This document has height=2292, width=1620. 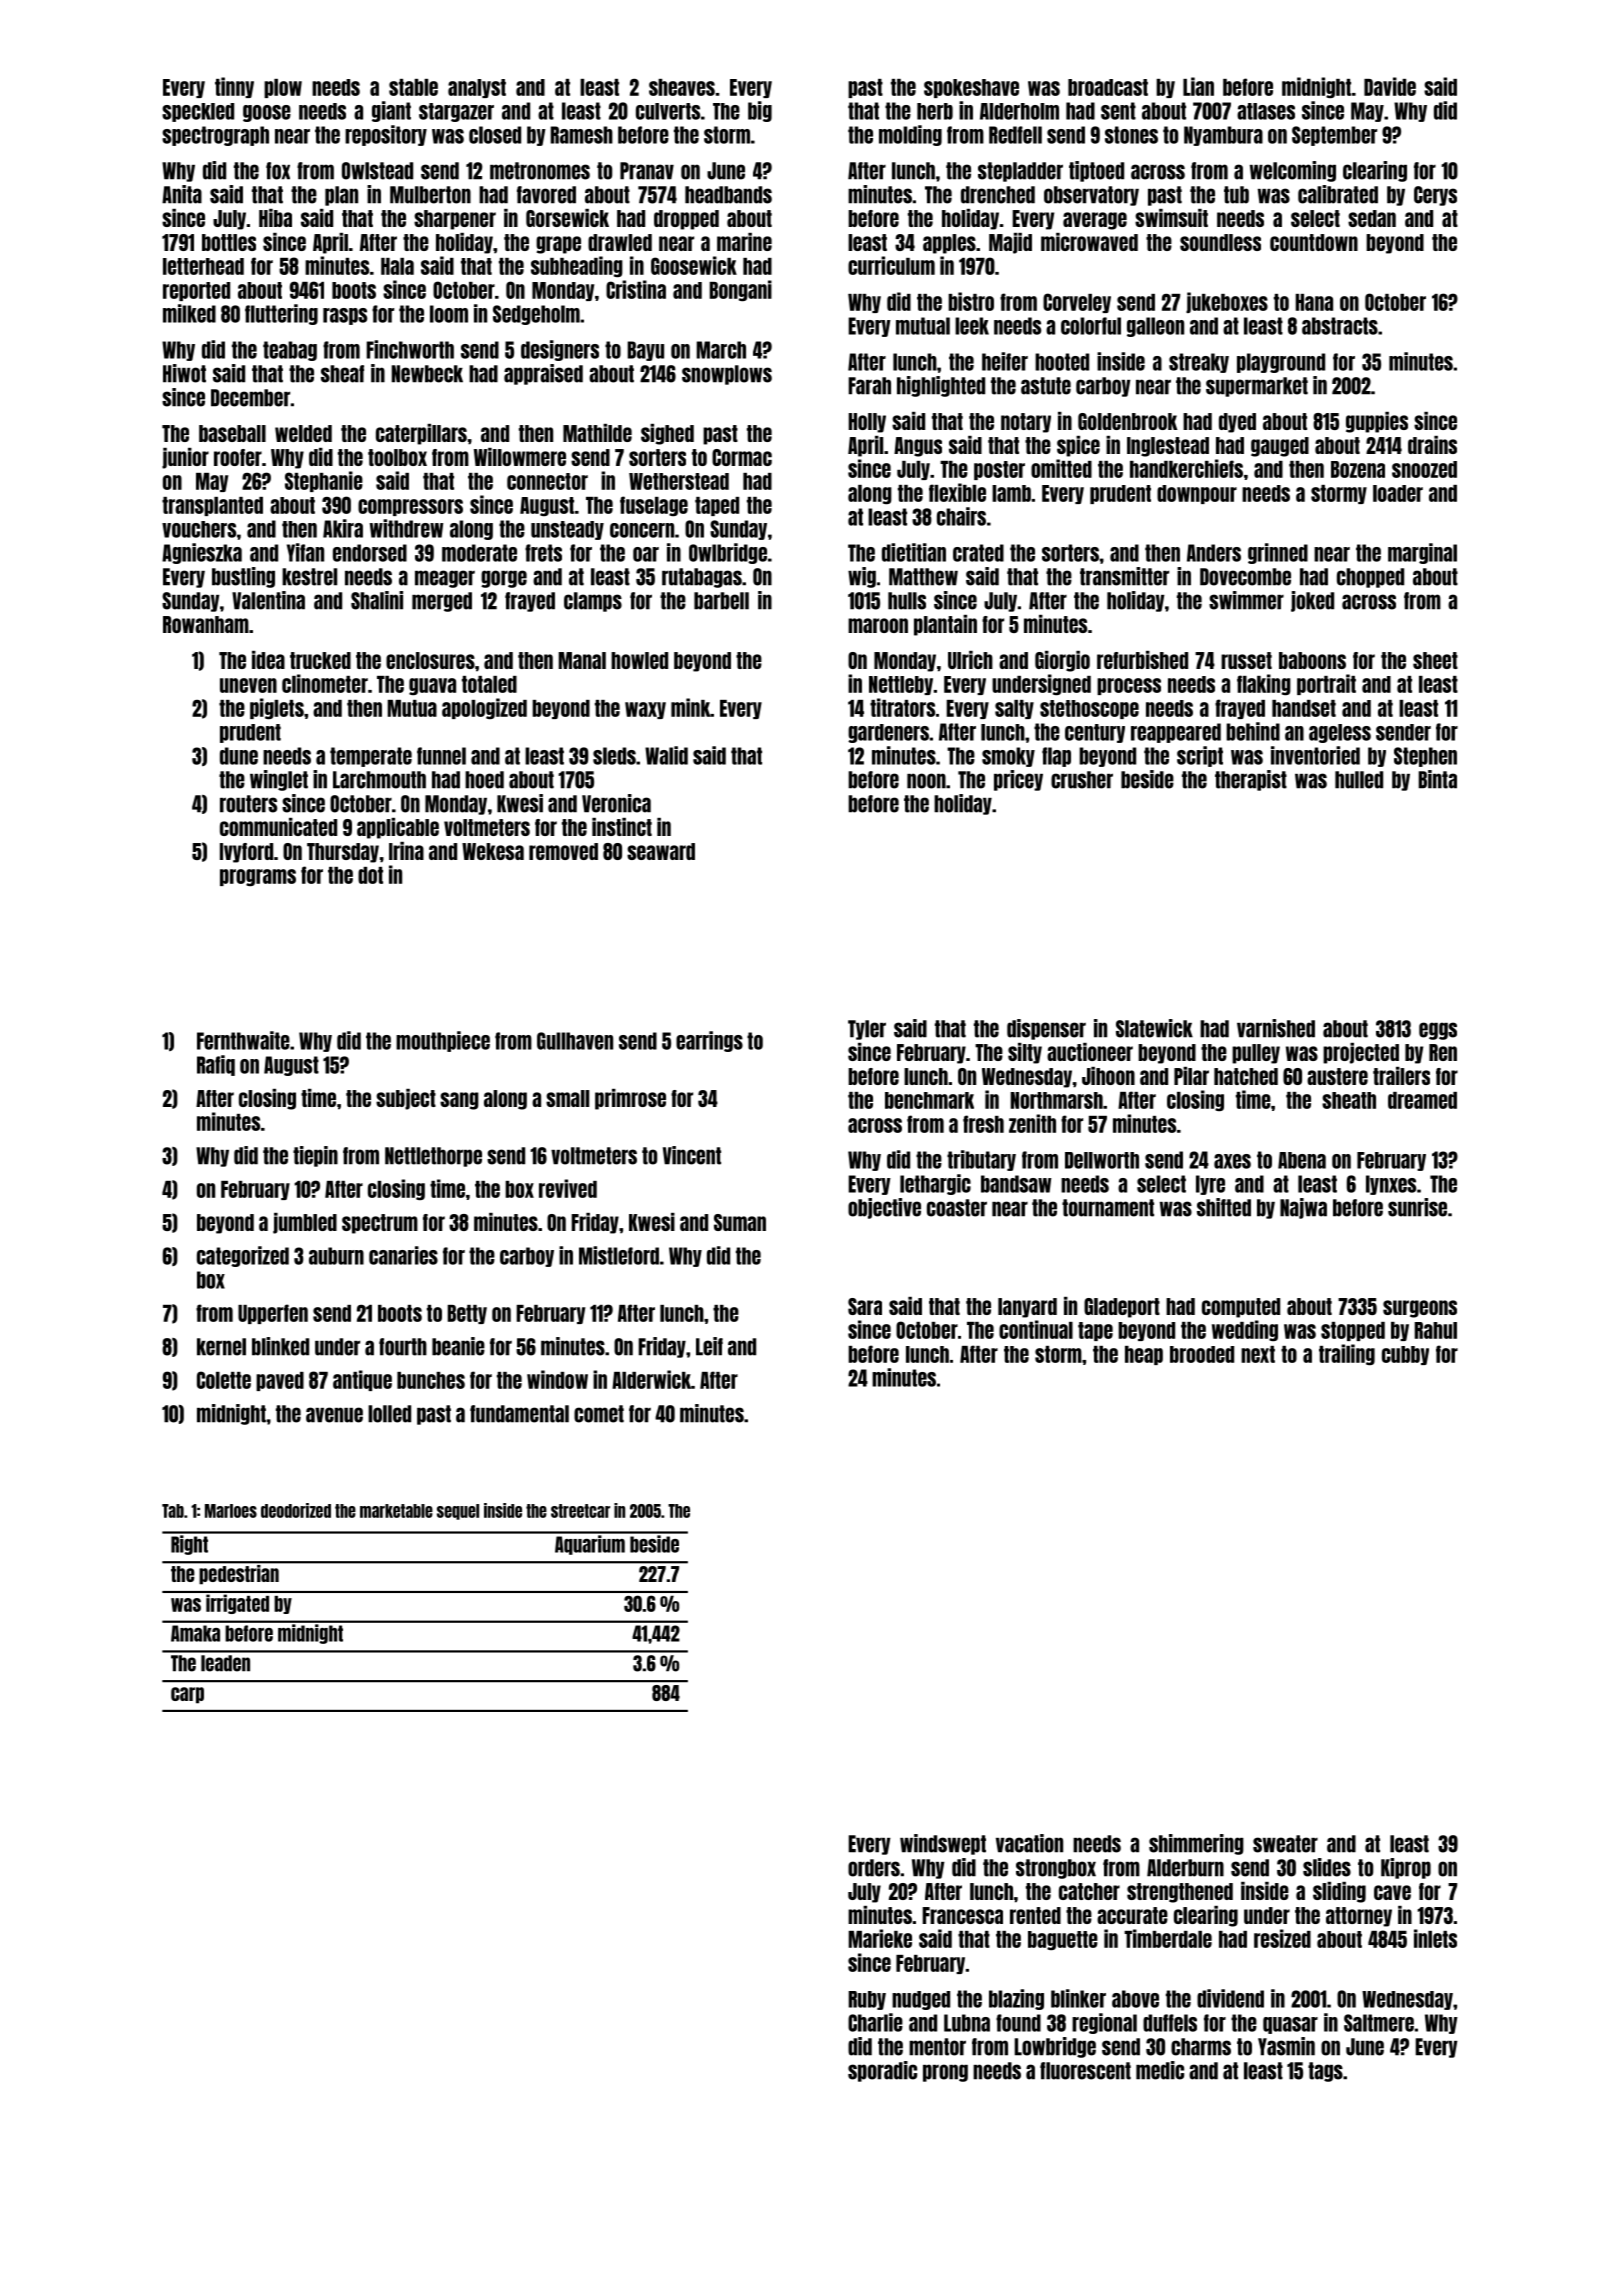 I want to click on Finchworth, so click(x=410, y=349).
